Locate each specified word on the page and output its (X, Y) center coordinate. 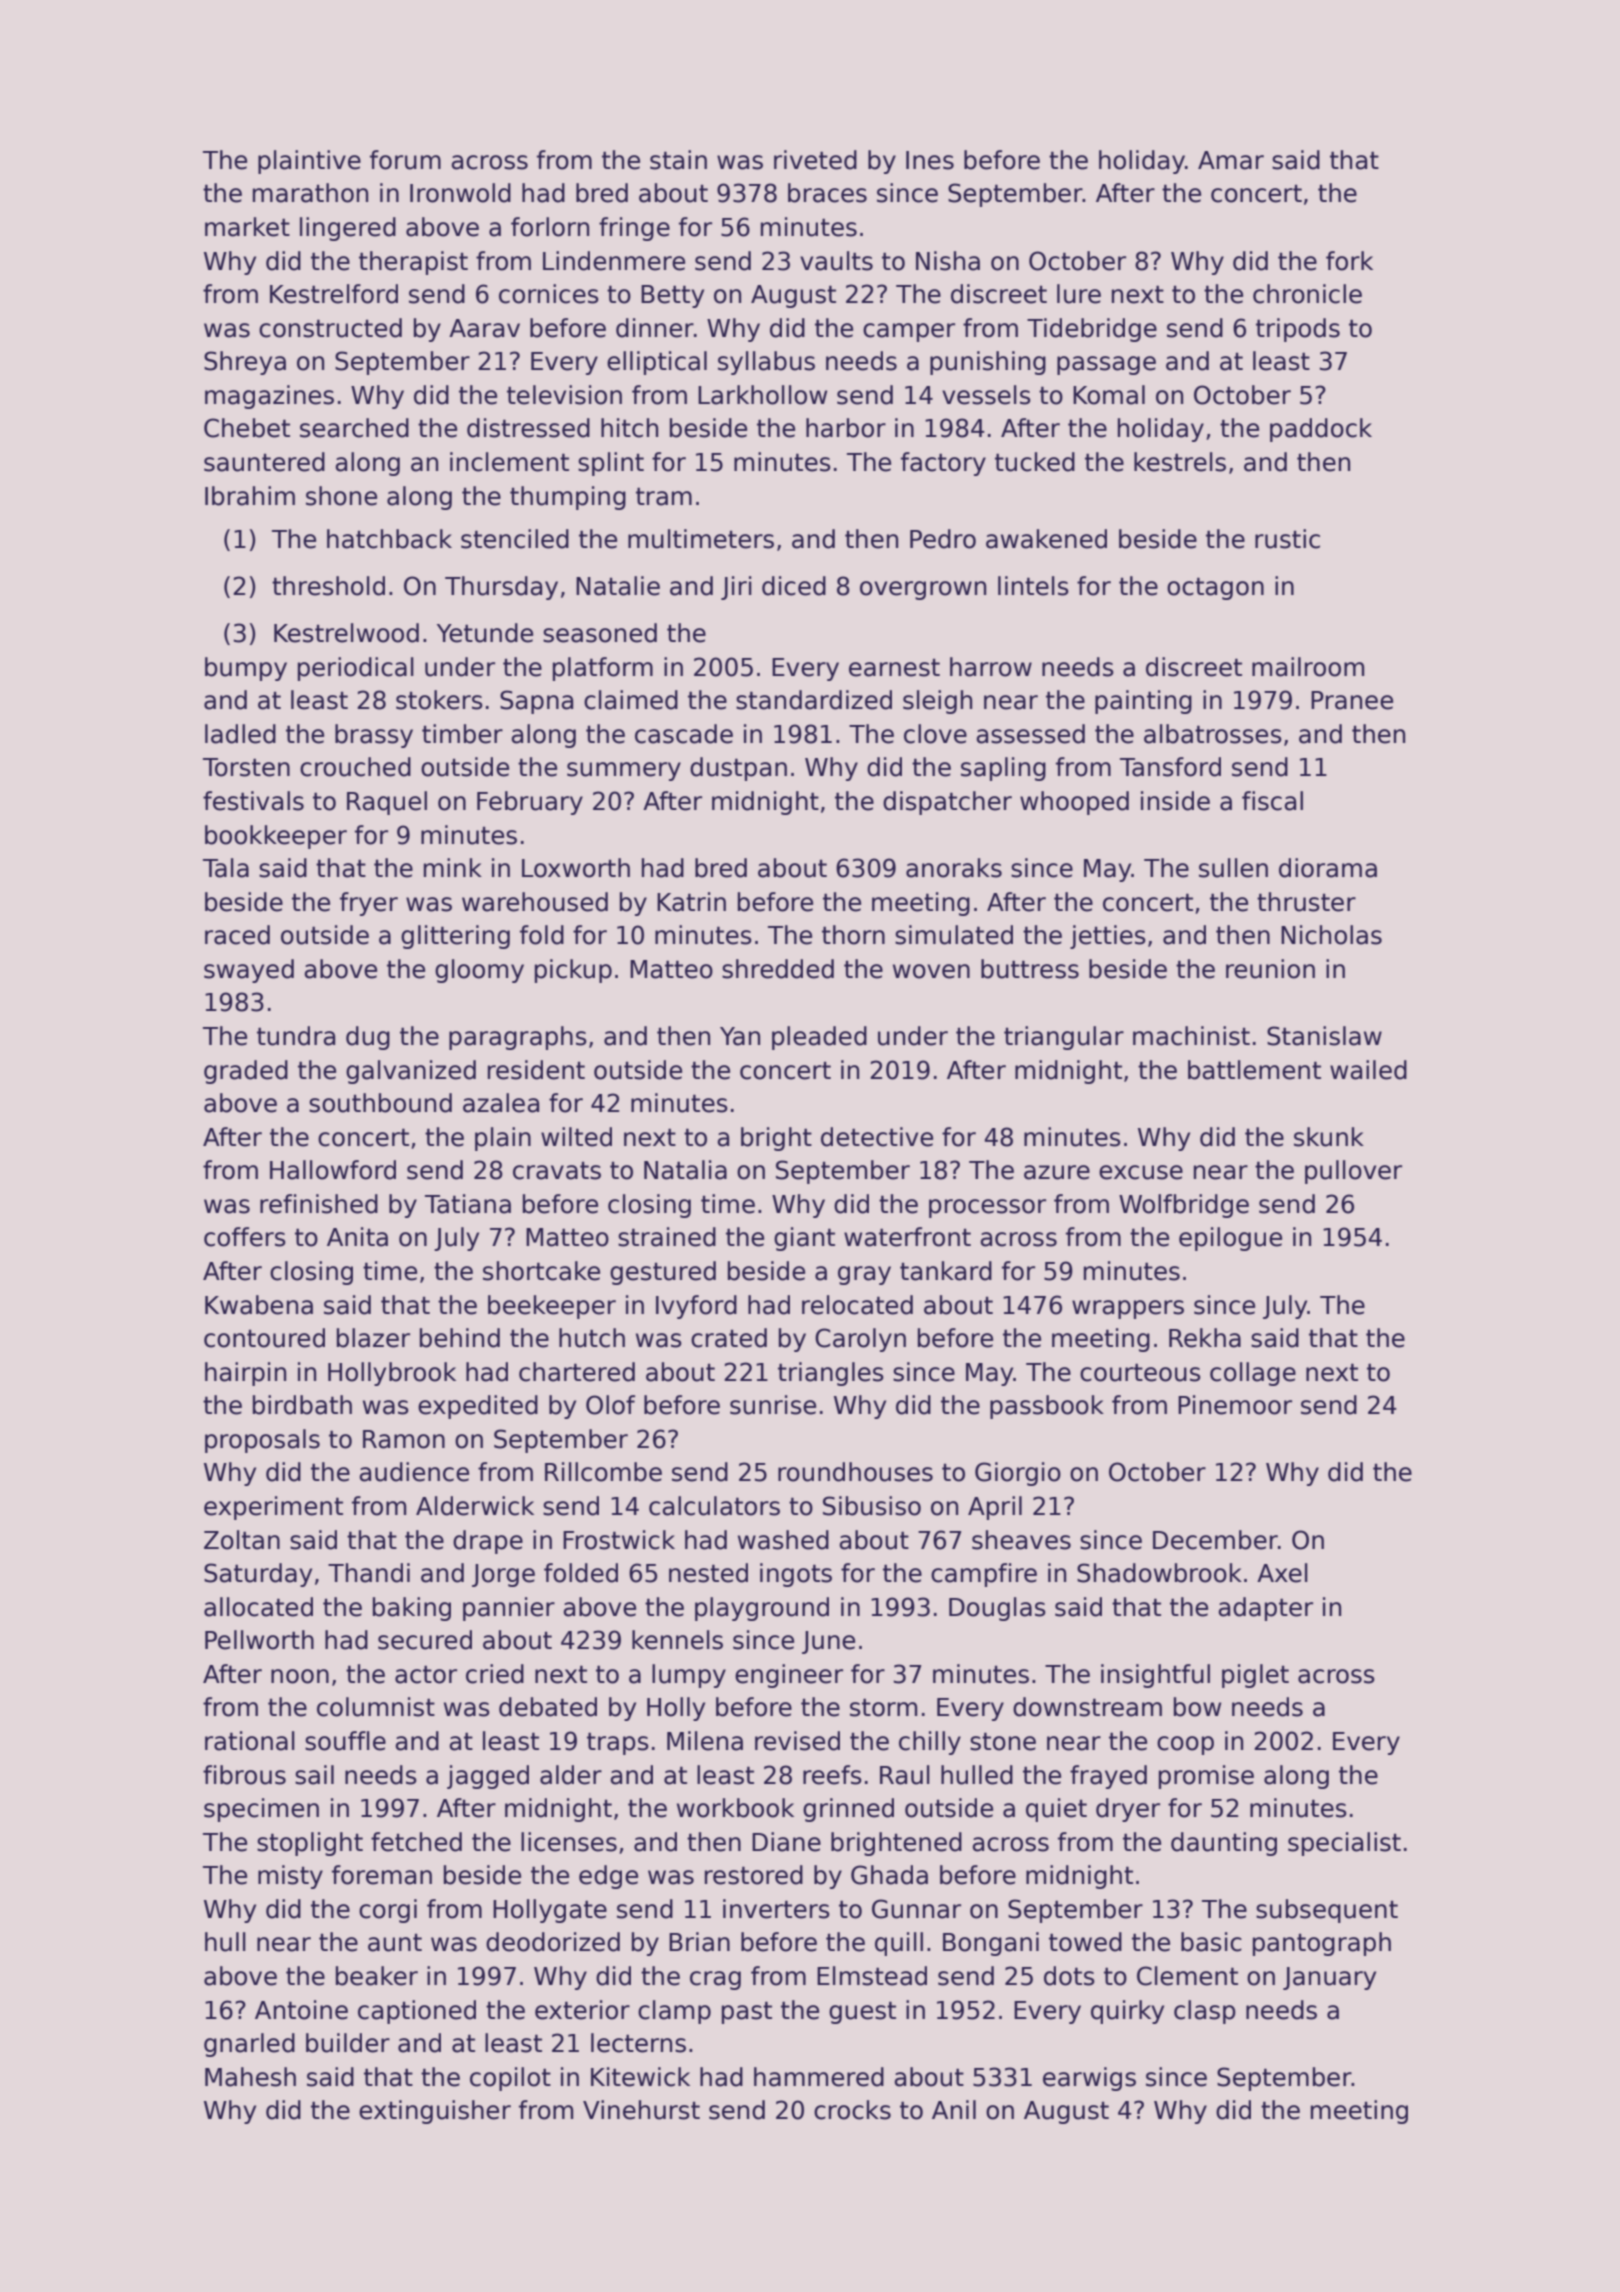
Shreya (245, 363)
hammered (819, 2077)
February (530, 803)
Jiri (736, 588)
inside (1175, 801)
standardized (814, 700)
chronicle (1307, 294)
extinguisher (435, 2112)
